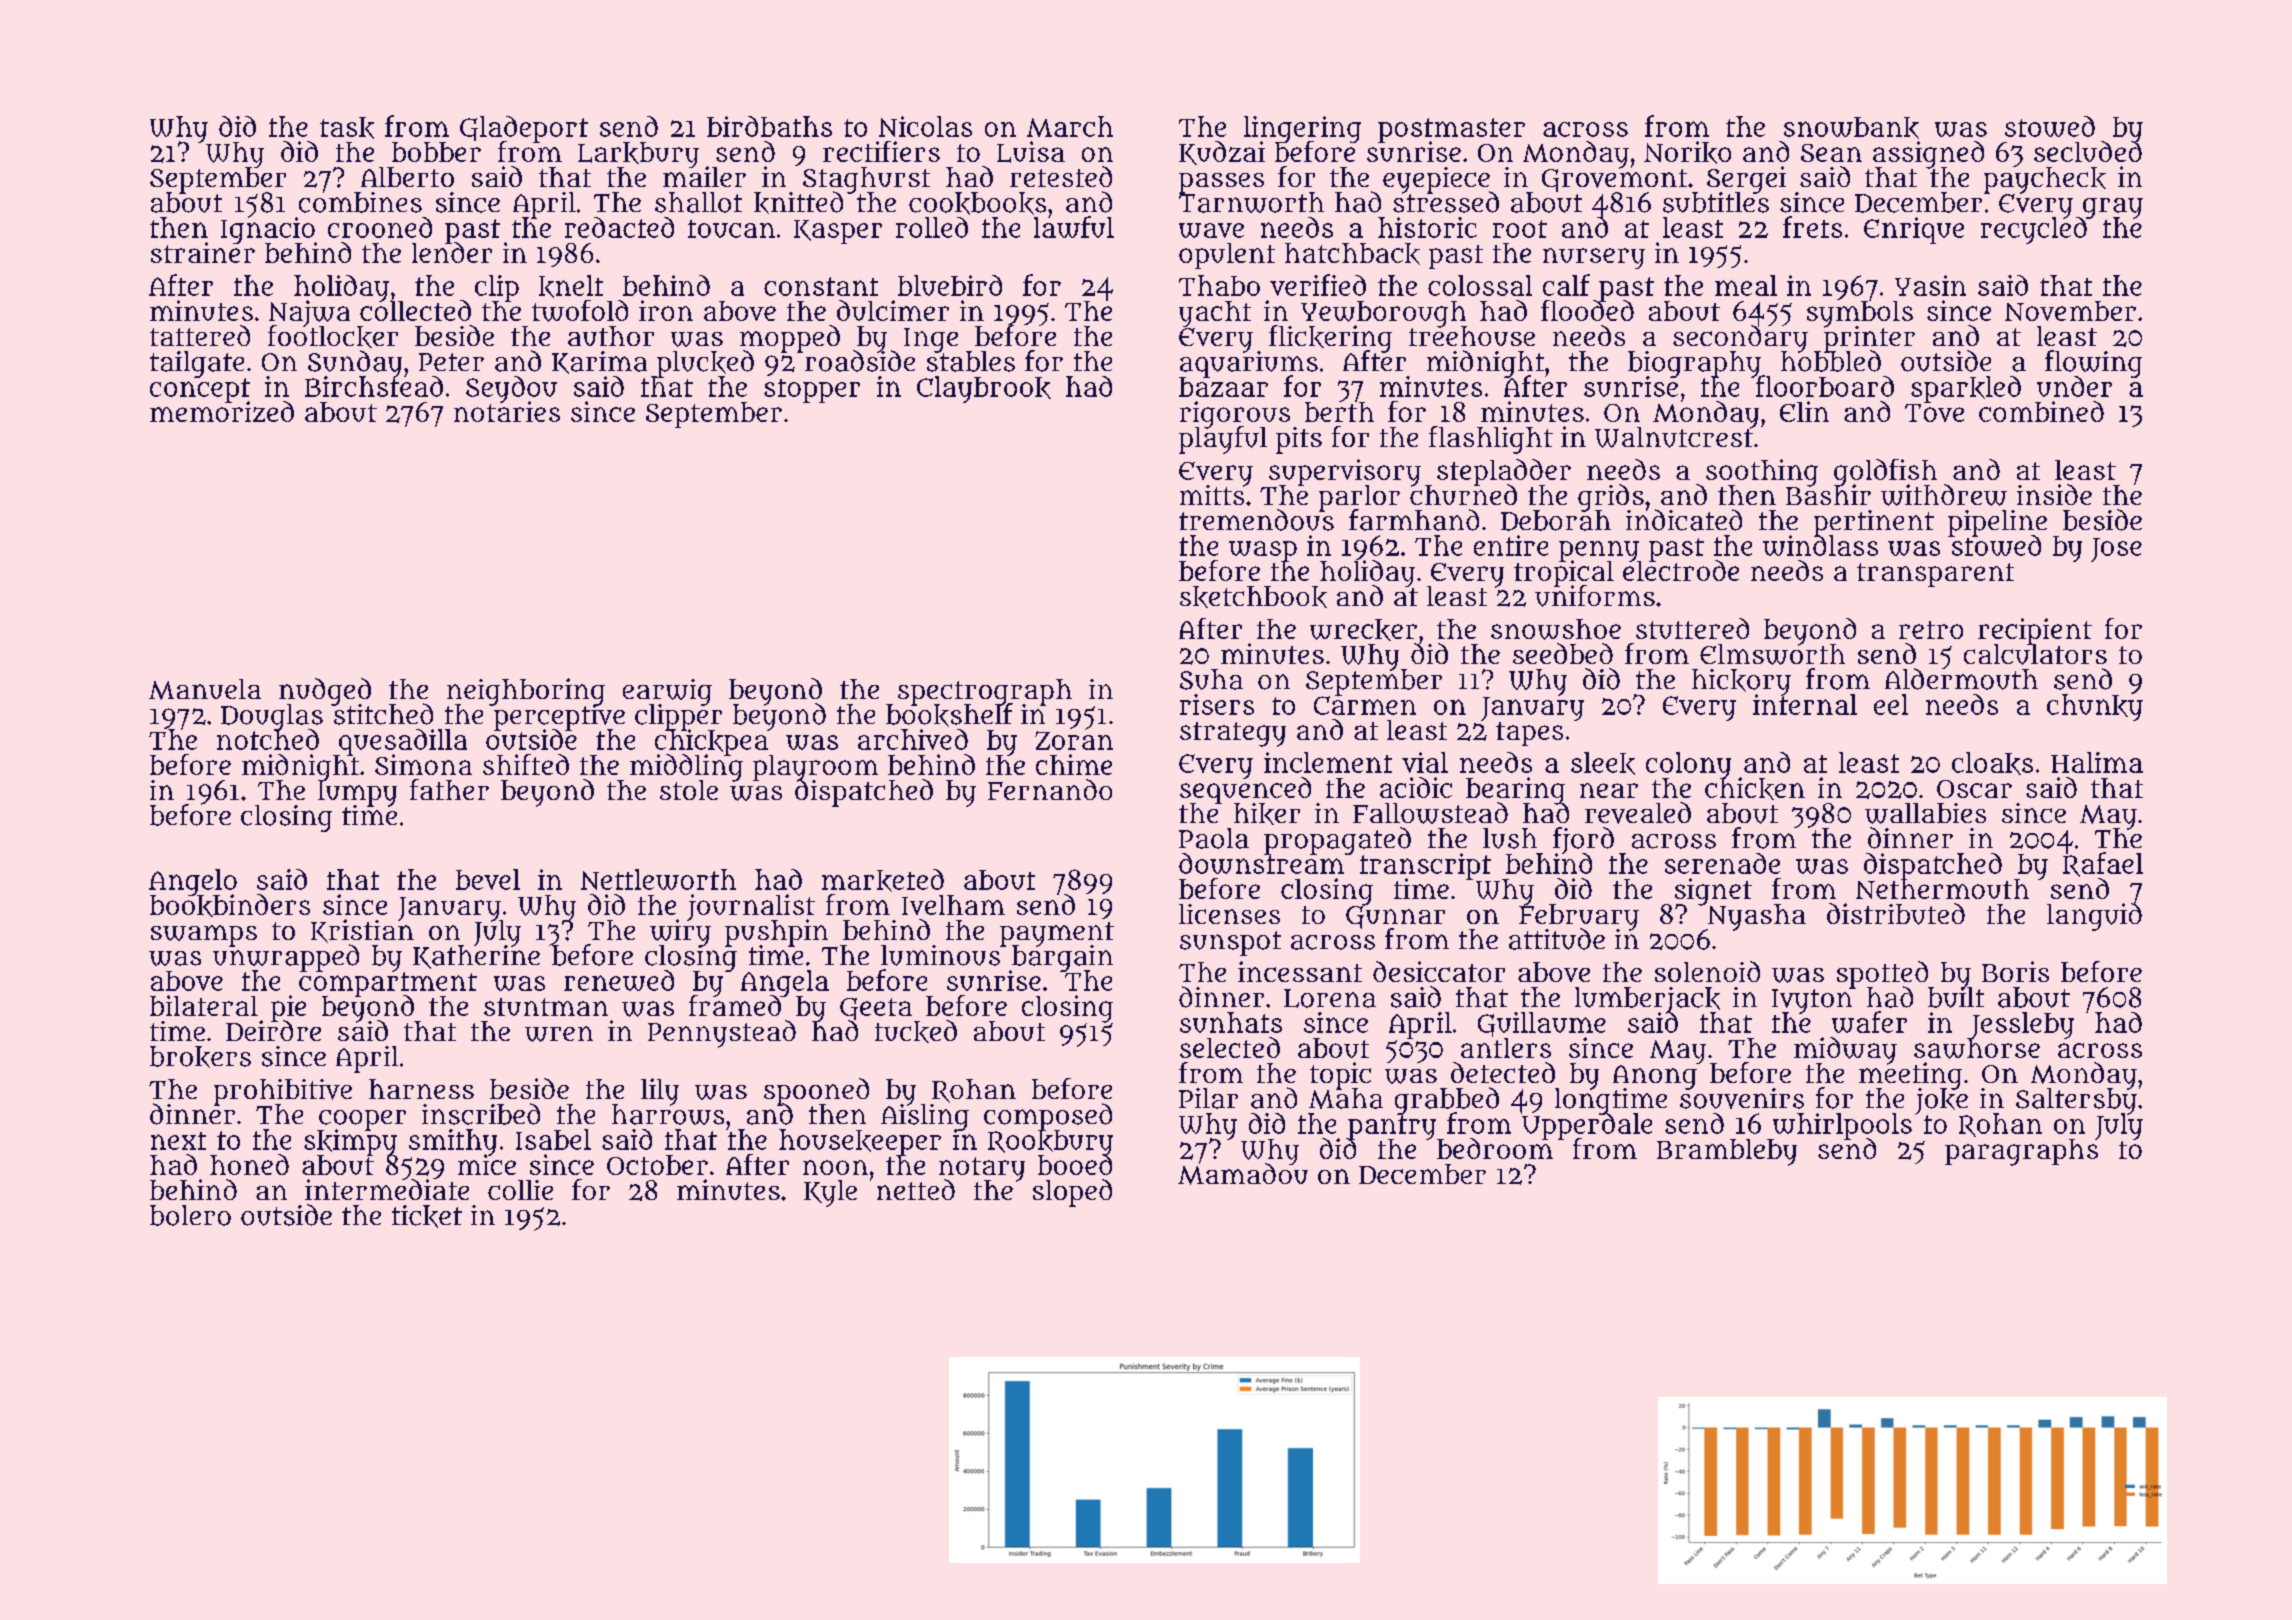 The width and height of the screenshot is (2292, 1620). What do you see at coordinates (971, 362) in the screenshot?
I see `stables` at bounding box center [971, 362].
